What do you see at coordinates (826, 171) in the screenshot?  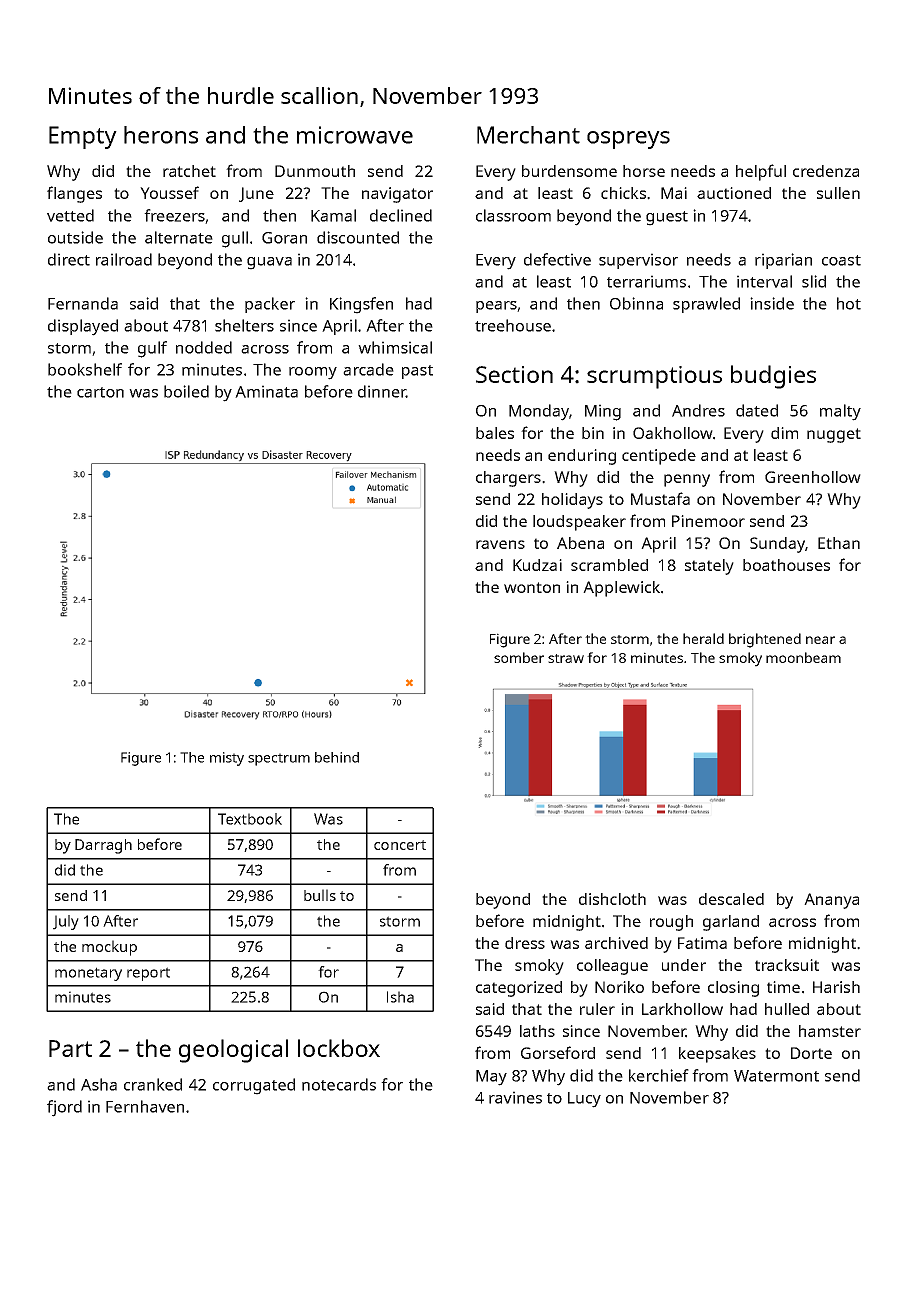 I see `credenza` at bounding box center [826, 171].
